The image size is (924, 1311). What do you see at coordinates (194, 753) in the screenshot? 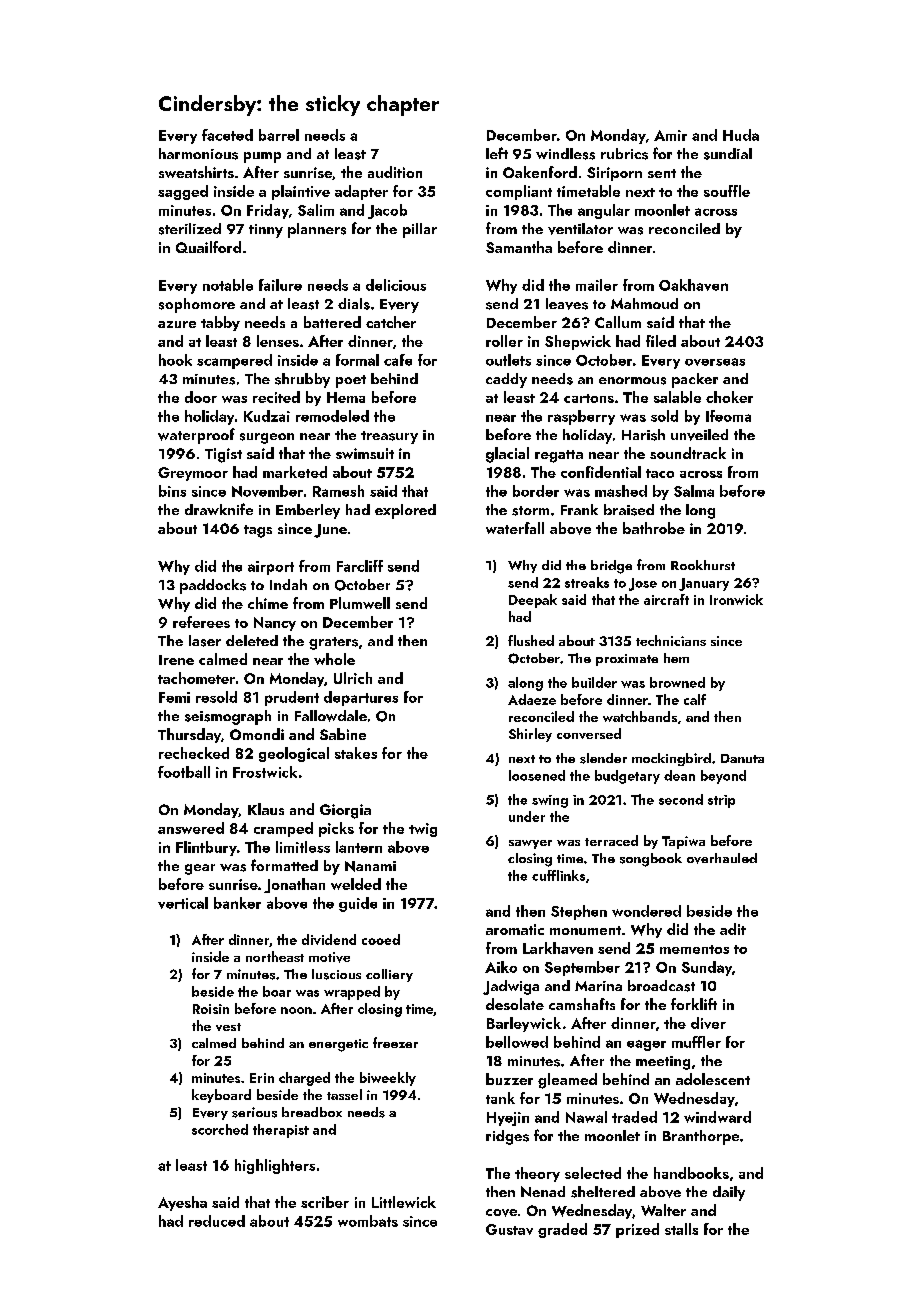
I see `rechecked` at bounding box center [194, 753].
